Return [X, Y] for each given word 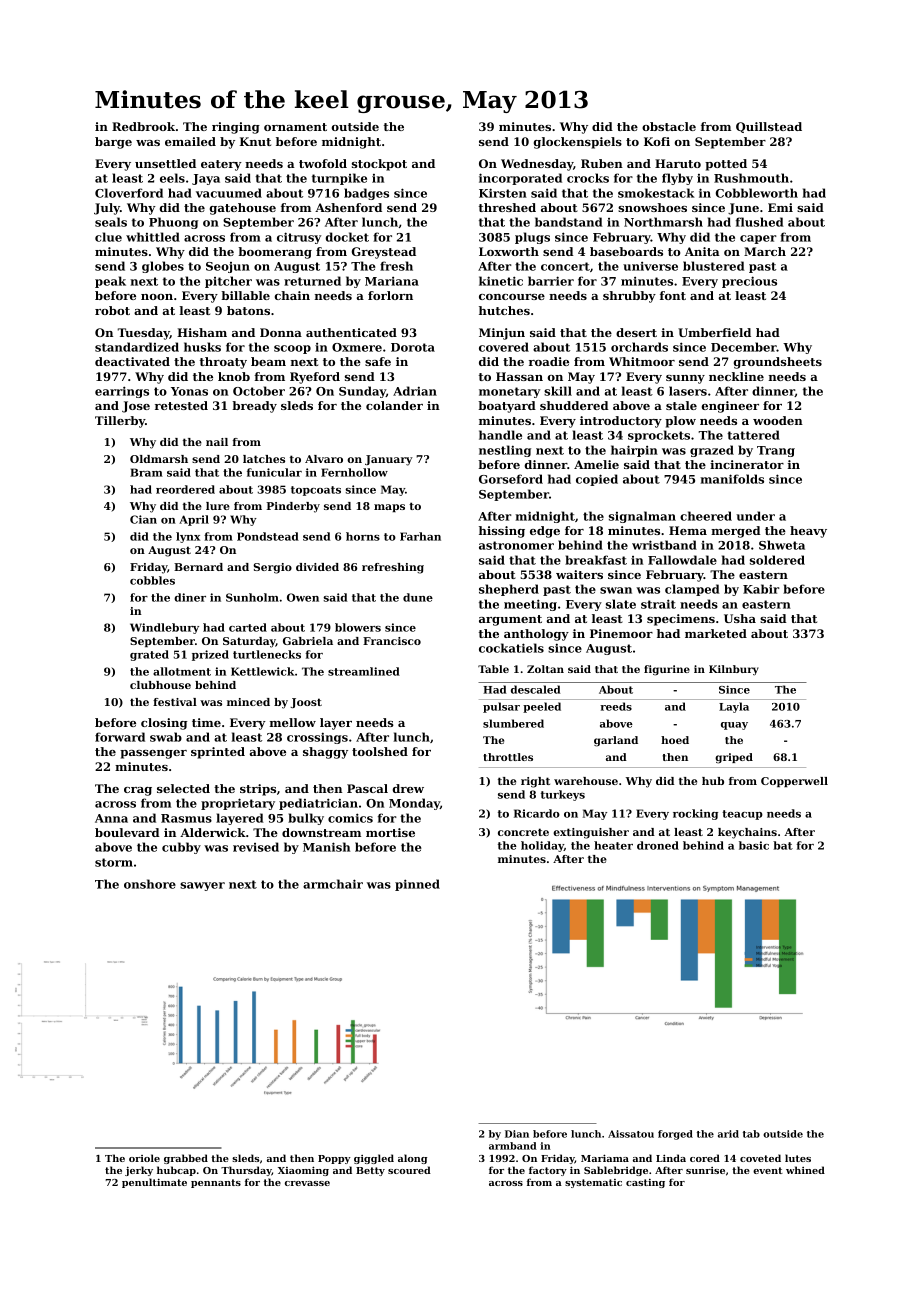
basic [754, 845]
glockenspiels [578, 143]
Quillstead [769, 127]
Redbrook [143, 126]
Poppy [334, 1159]
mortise [390, 832]
